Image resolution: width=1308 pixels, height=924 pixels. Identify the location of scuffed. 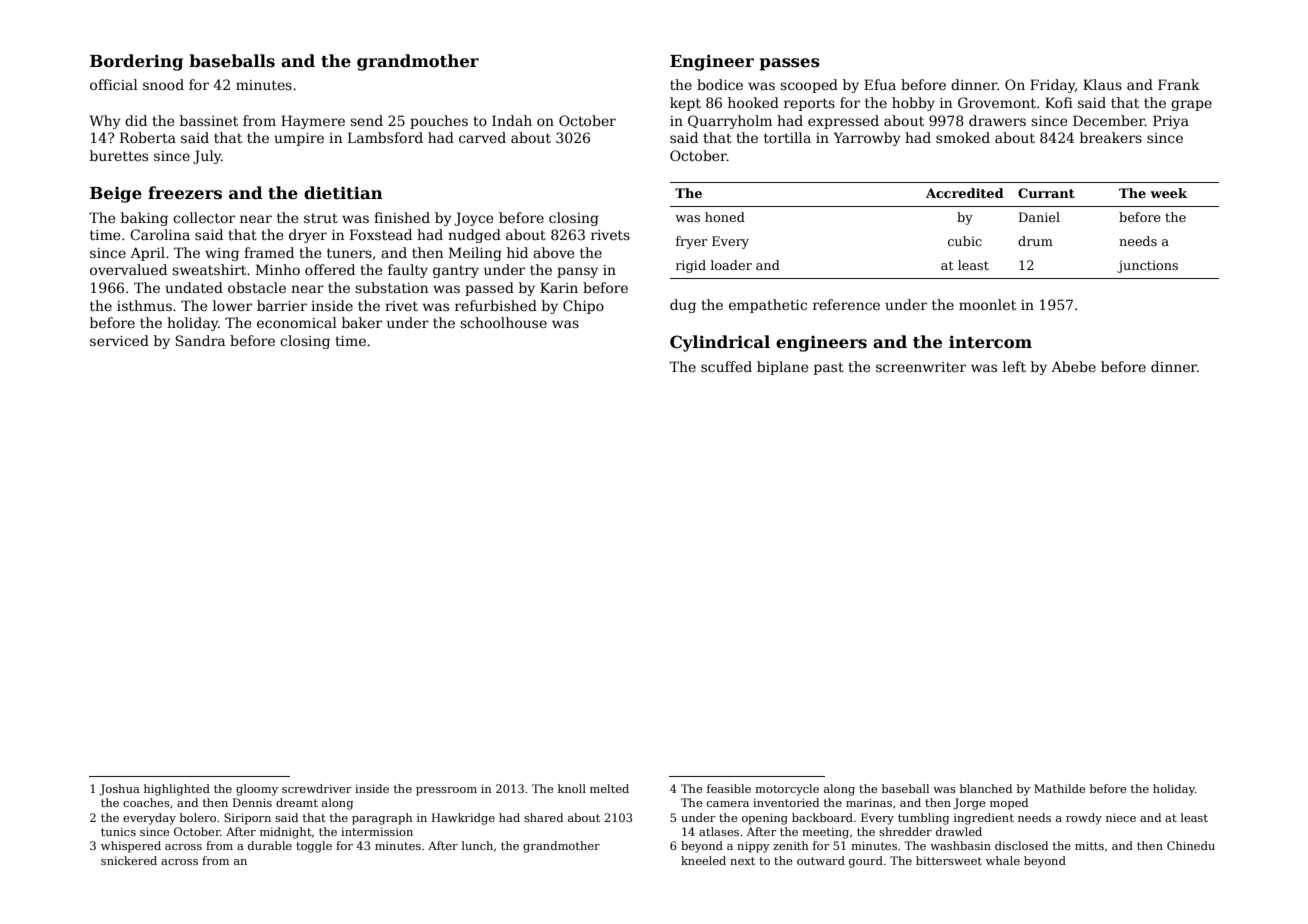
(726, 366).
